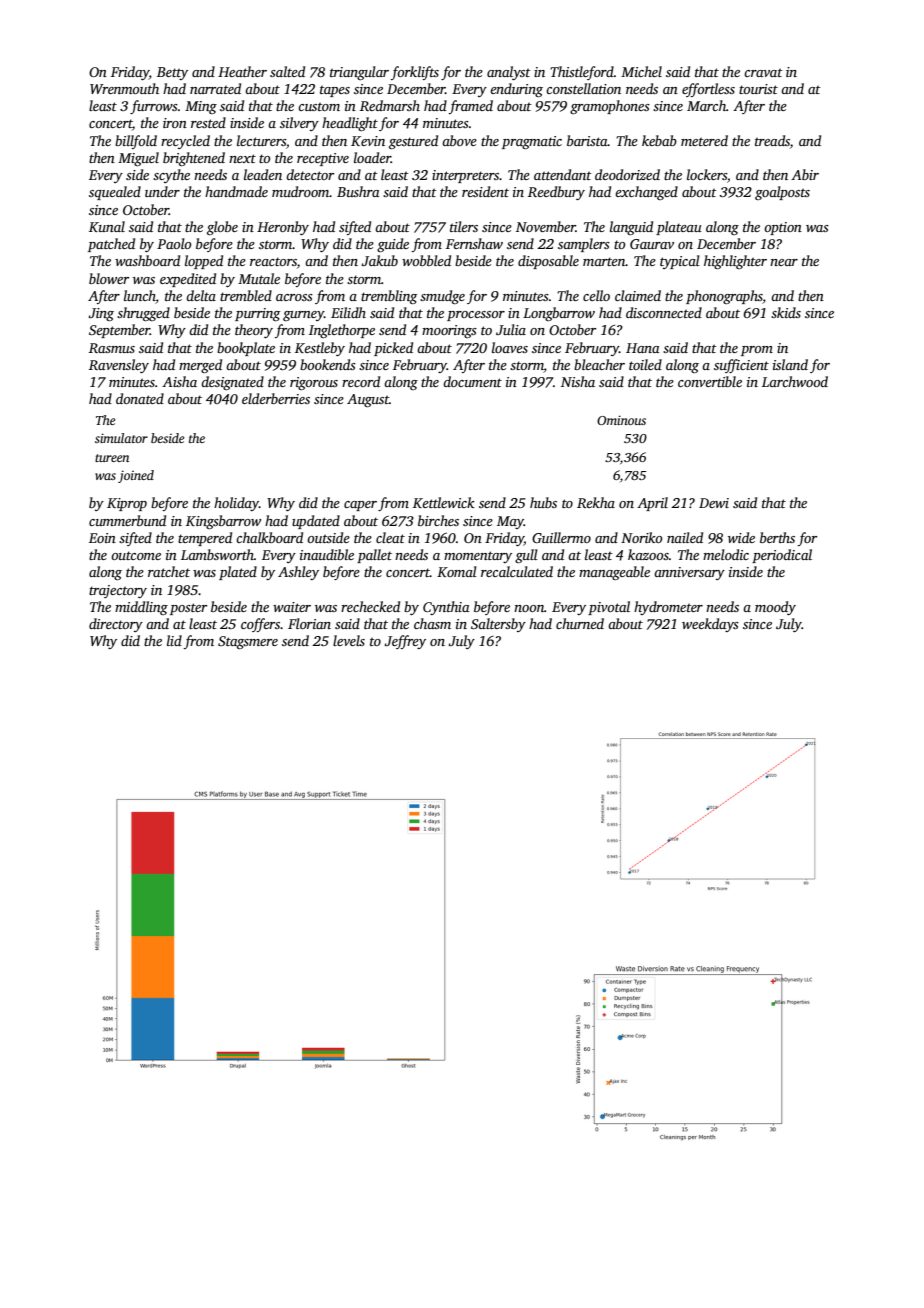  Describe the element at coordinates (758, 89) in the screenshot. I see `tourist` at that location.
